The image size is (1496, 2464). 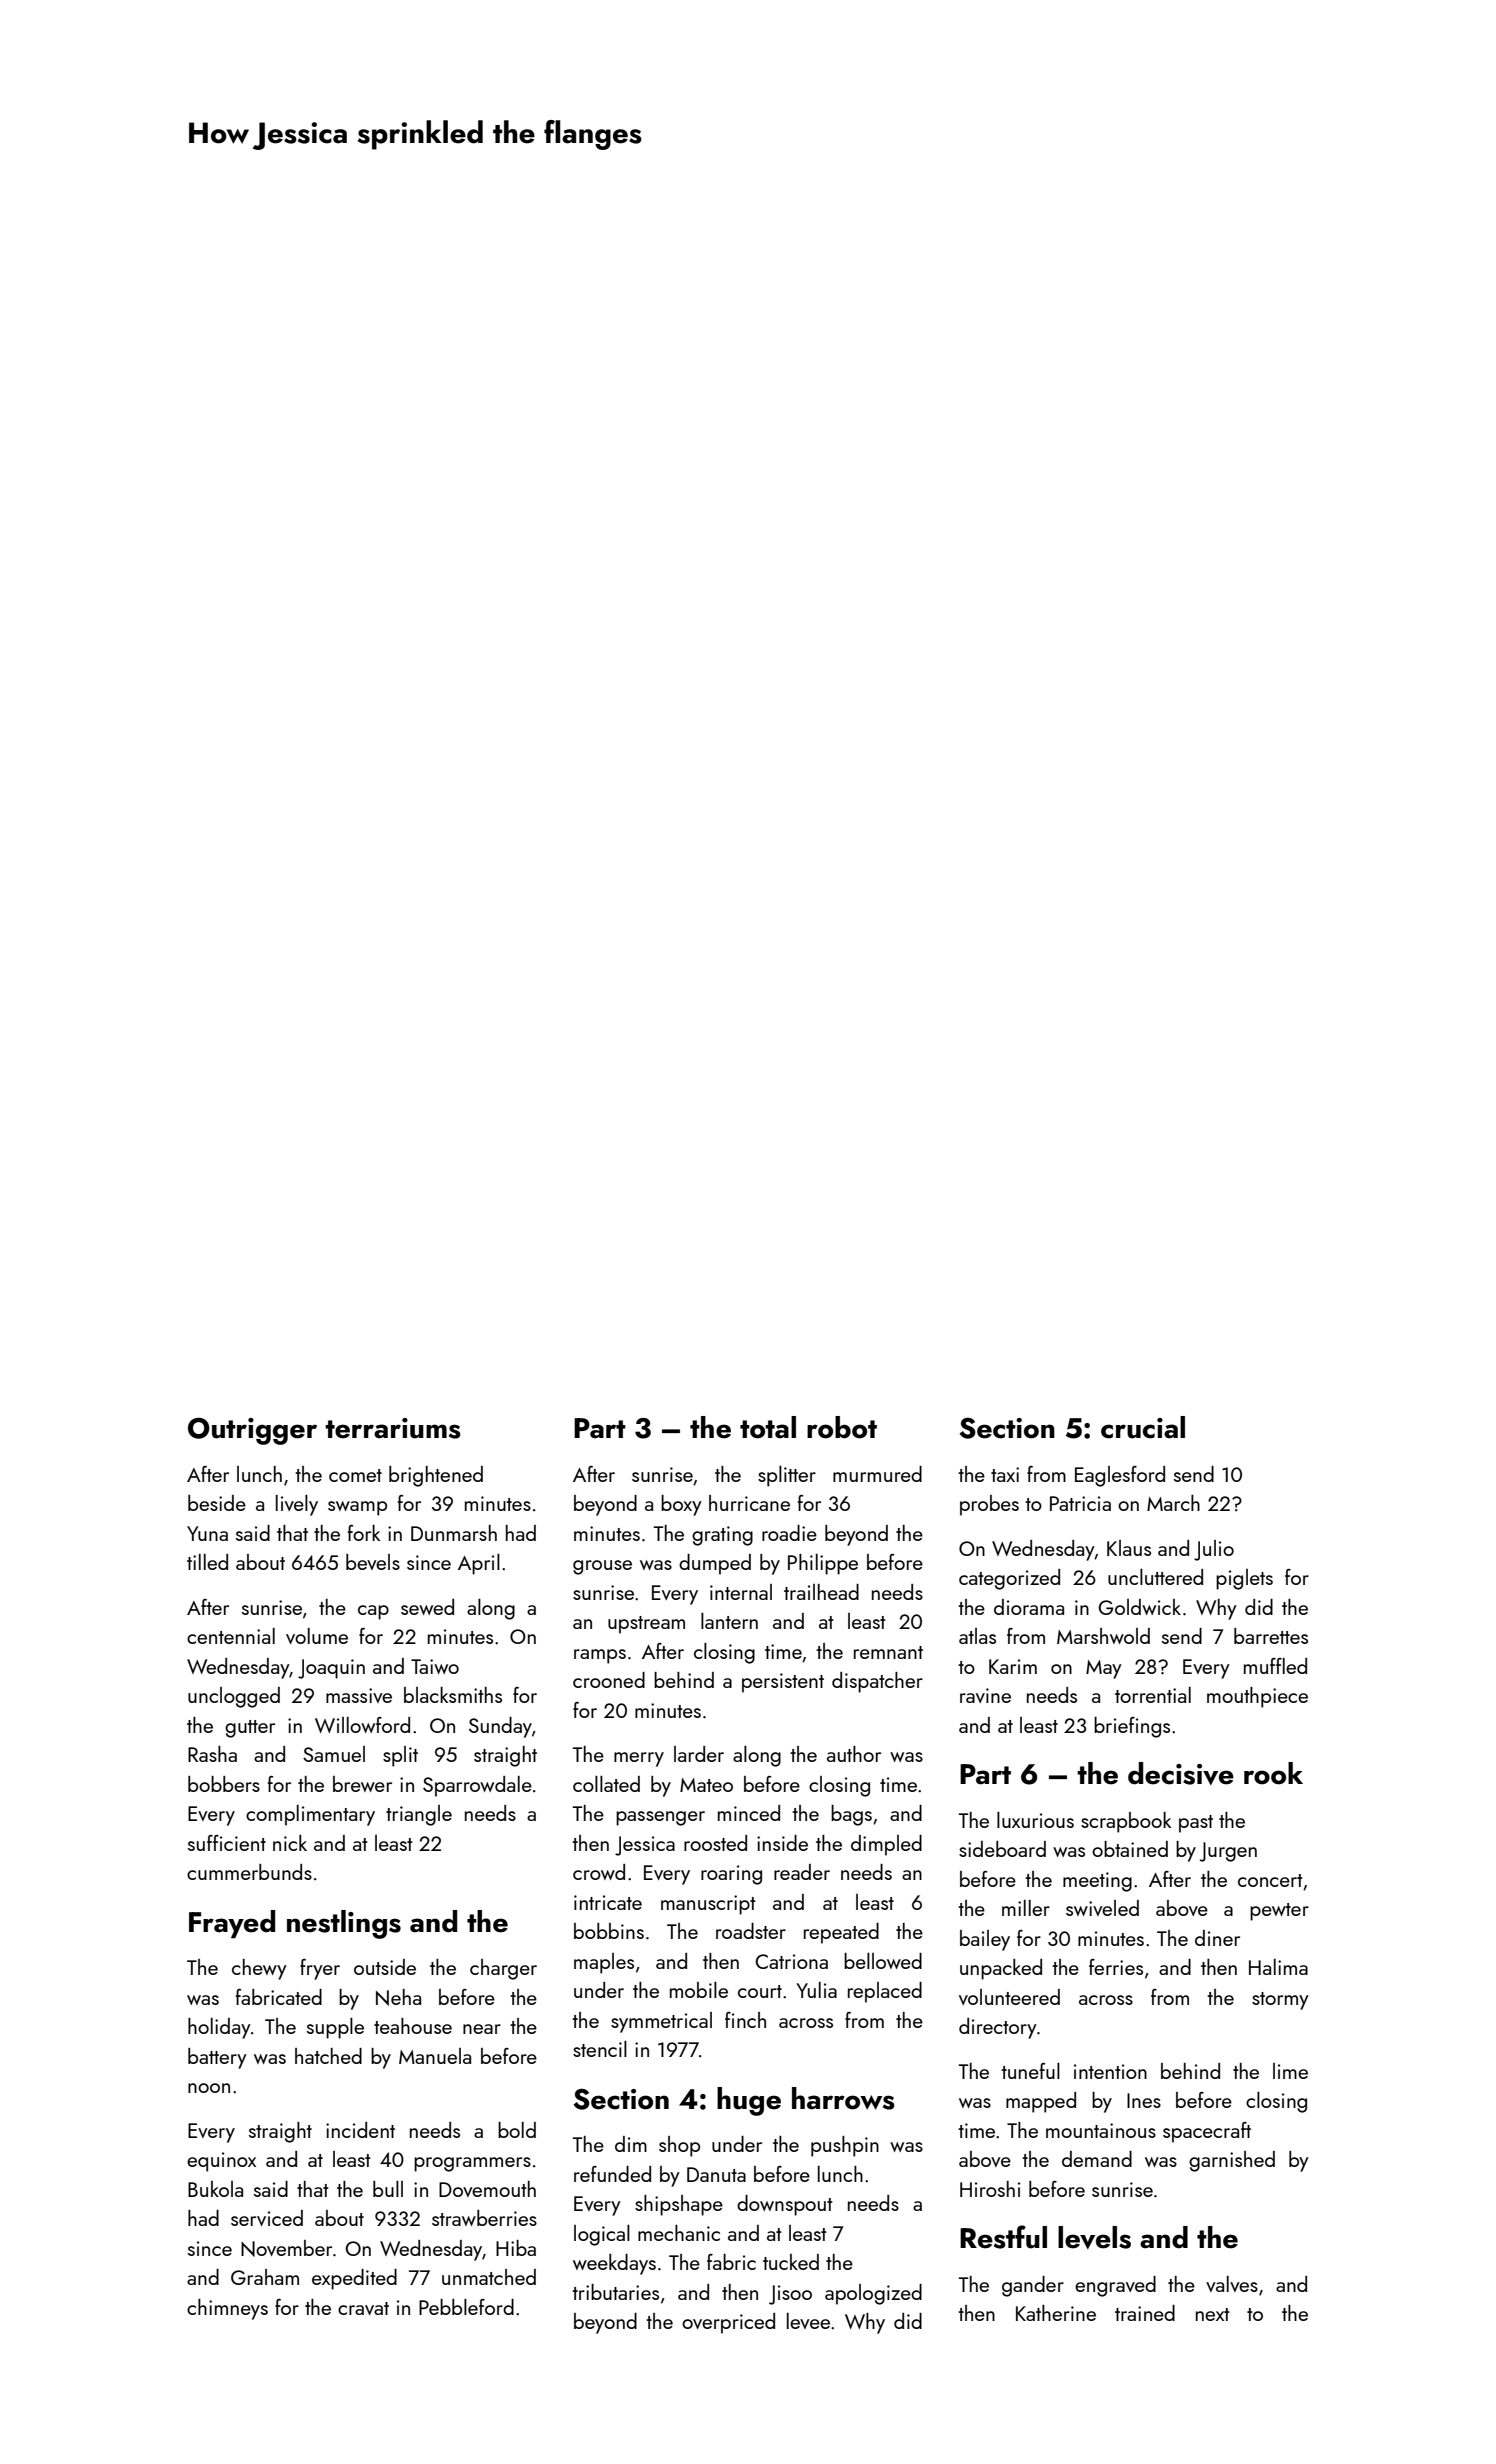 What do you see at coordinates (679, 2146) in the screenshot?
I see `shop` at bounding box center [679, 2146].
